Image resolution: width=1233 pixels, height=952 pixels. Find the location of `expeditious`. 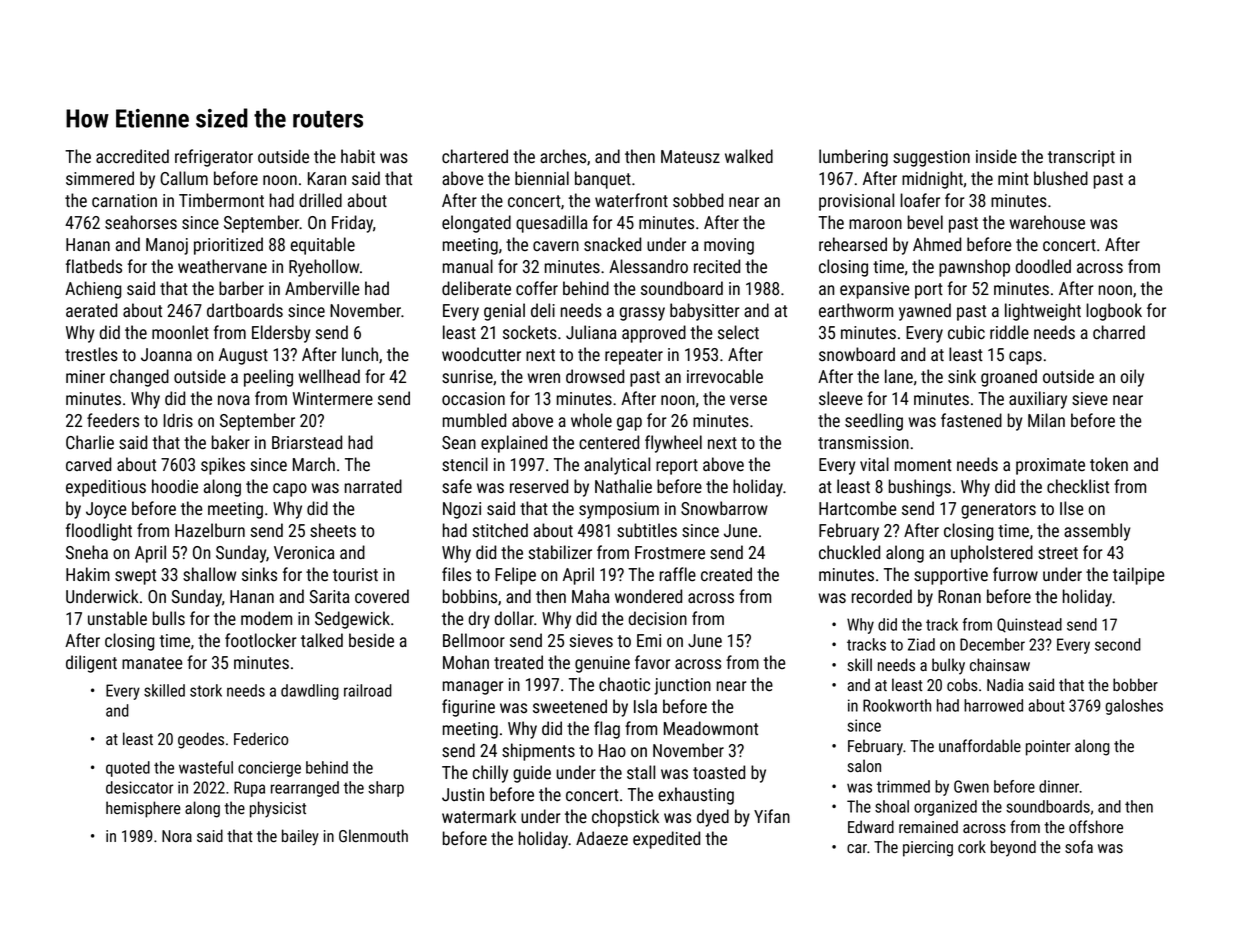

expeditious is located at coordinates (106, 488).
